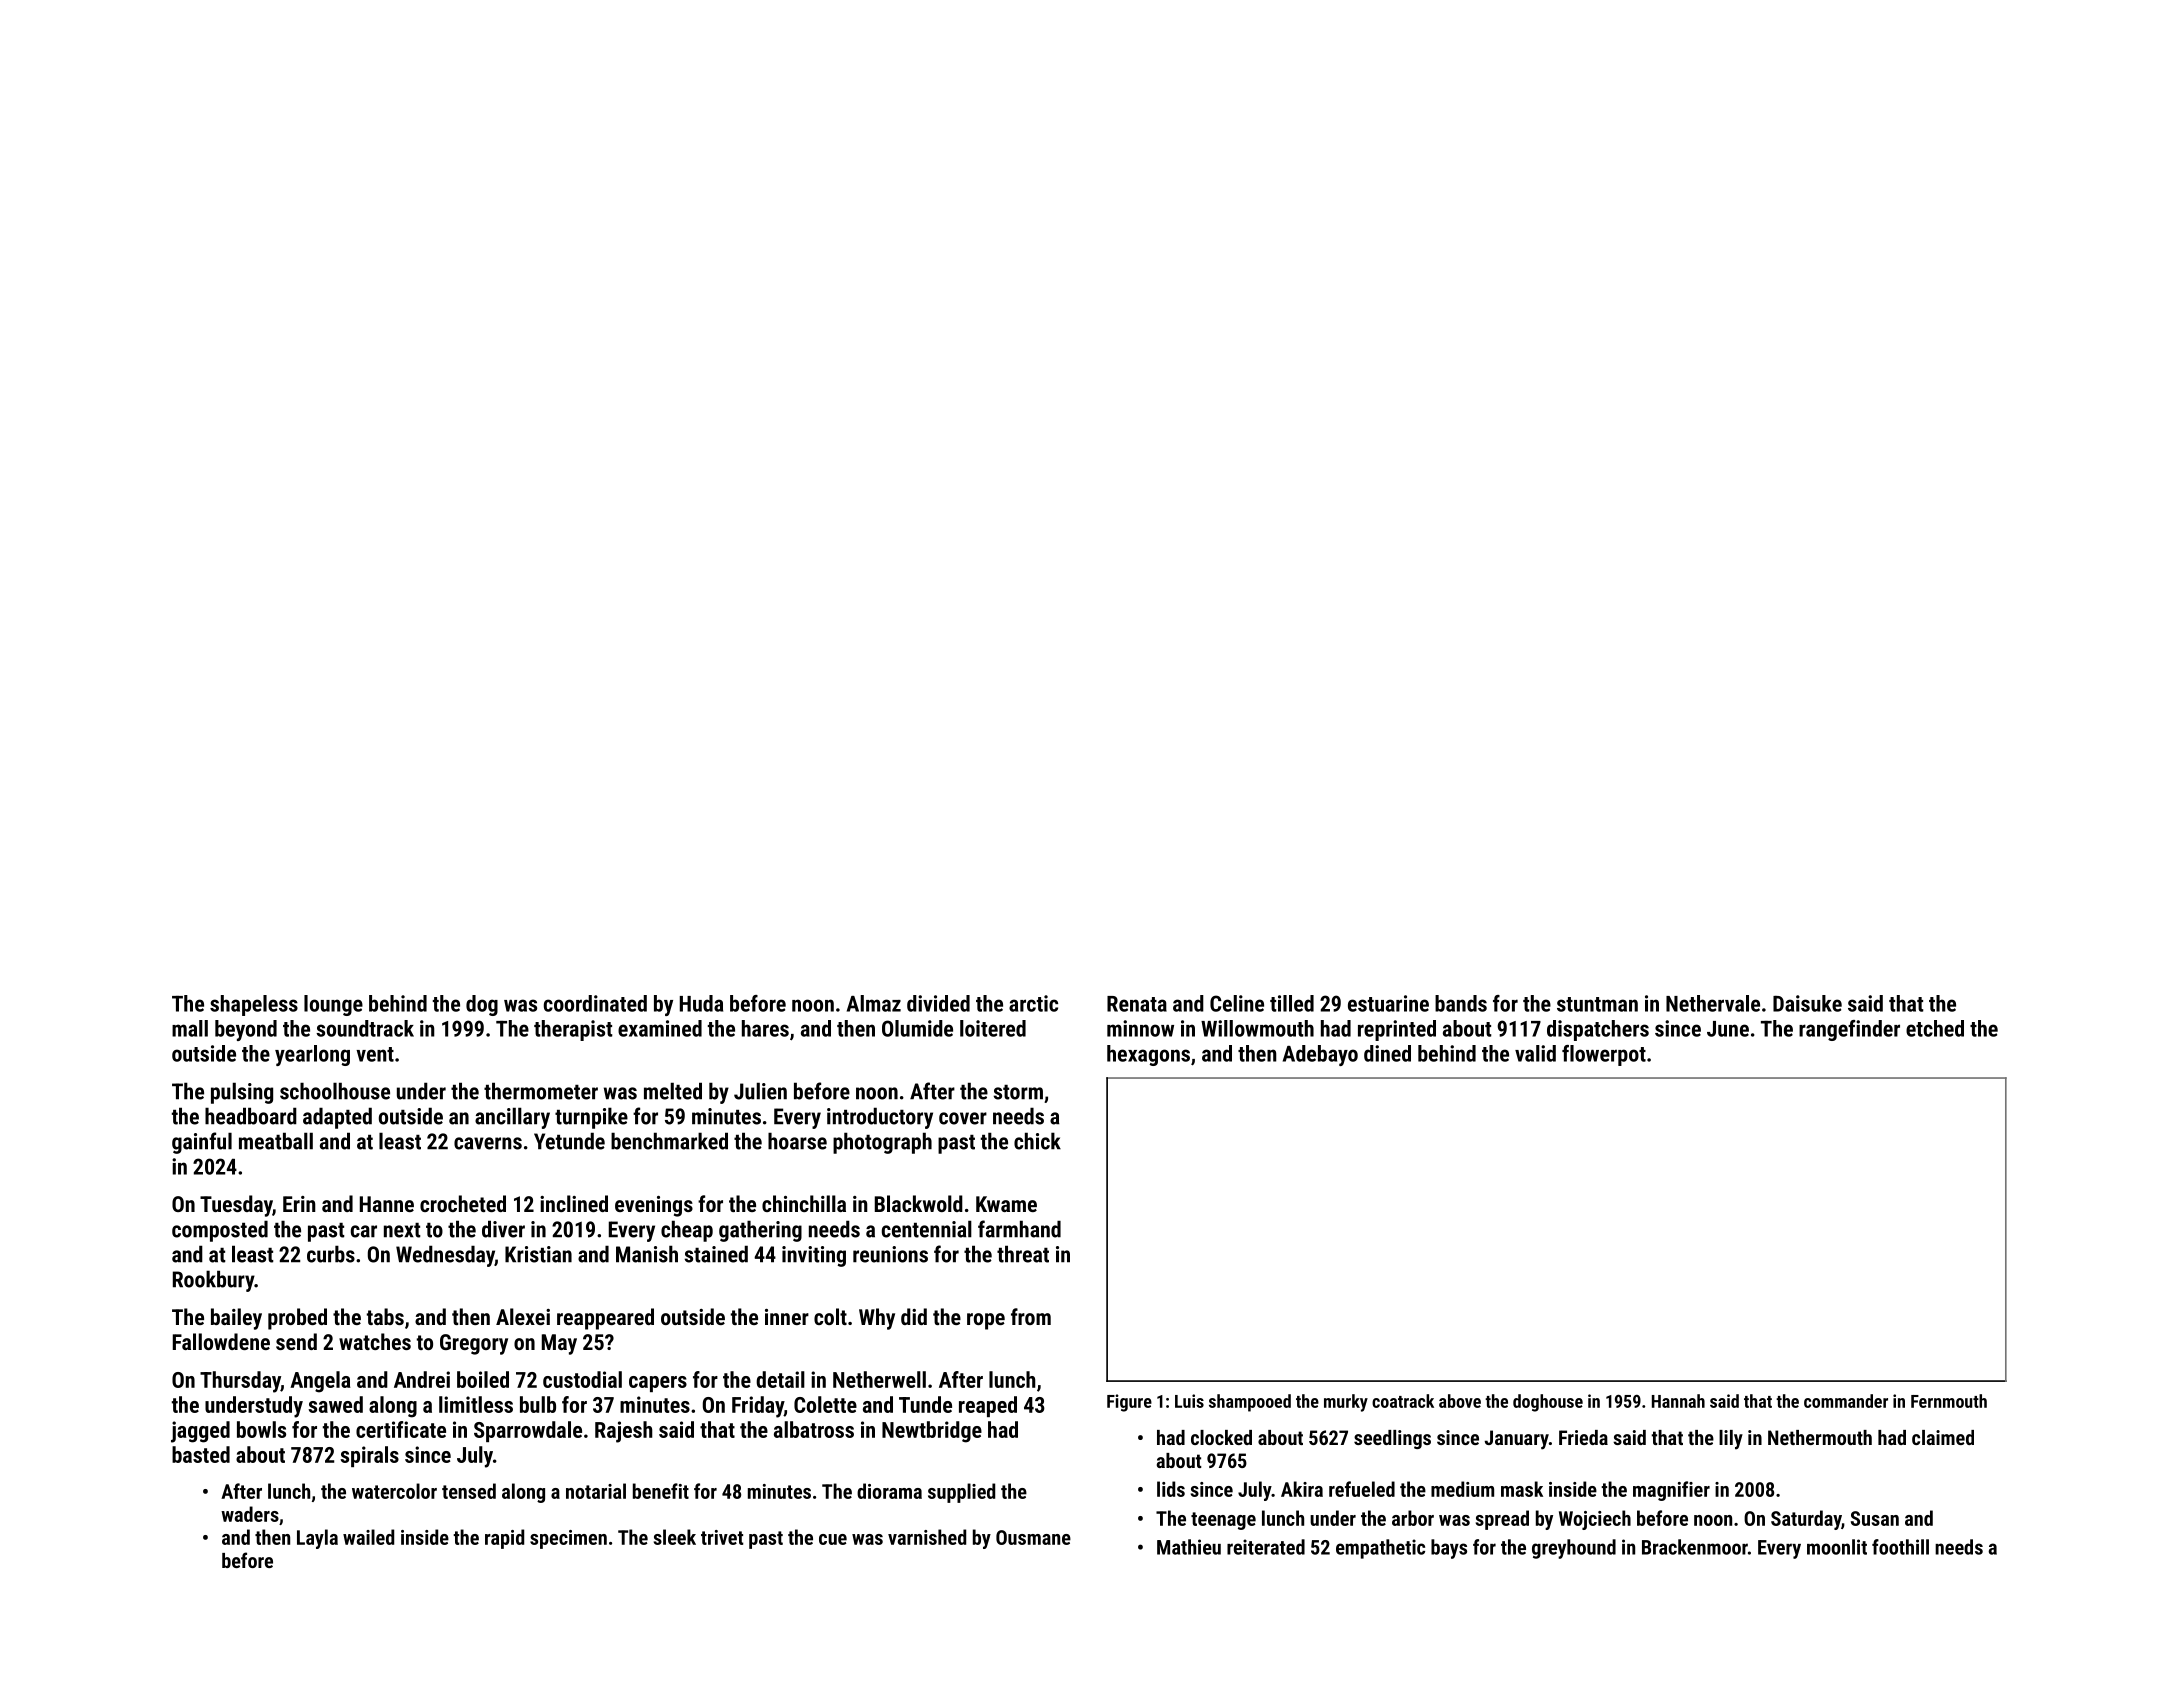 Image resolution: width=2178 pixels, height=1683 pixels. Describe the element at coordinates (1148, 1055) in the page. I see `hexagons` at that location.
